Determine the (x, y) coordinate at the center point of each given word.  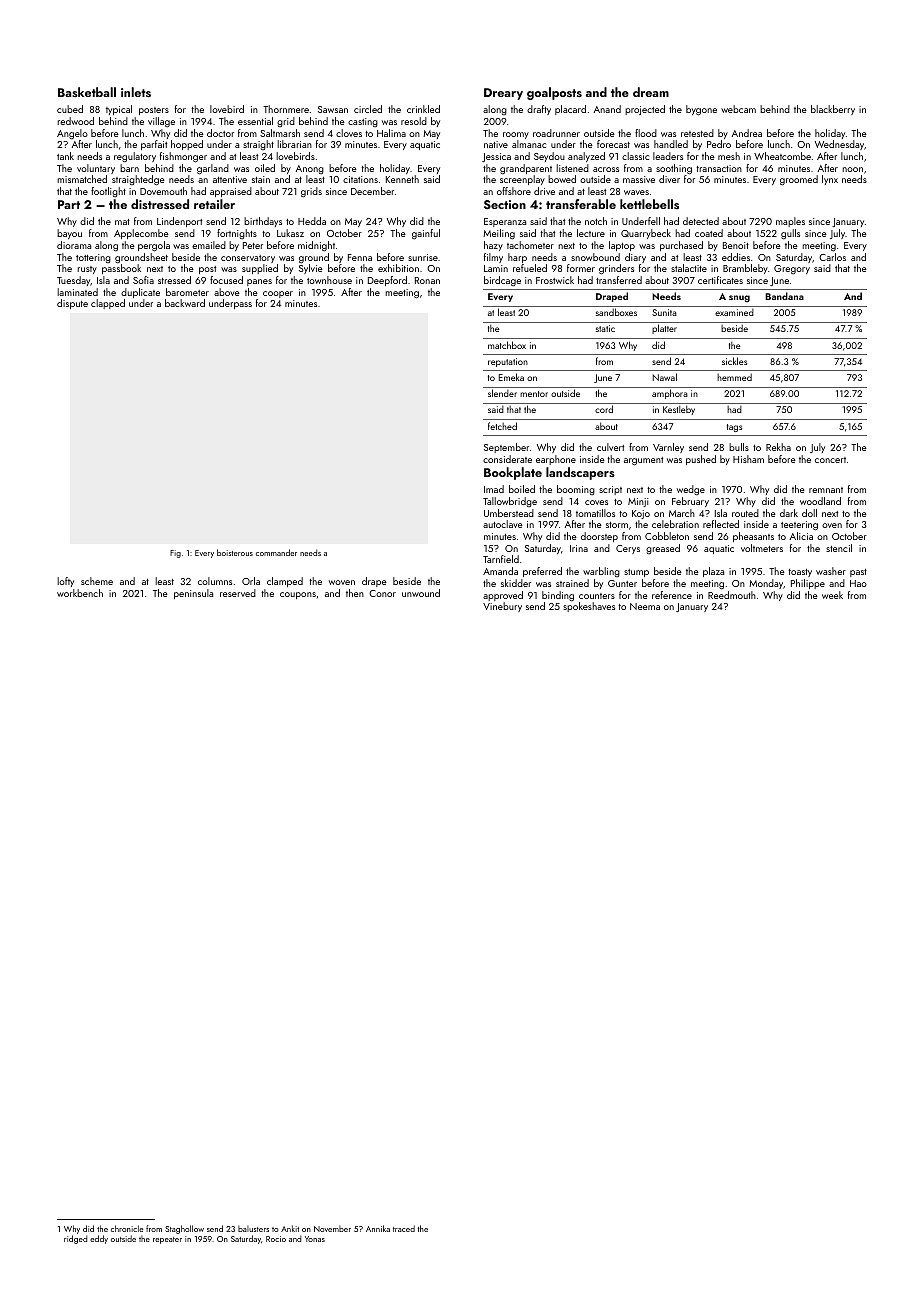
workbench (80, 593)
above (227, 292)
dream (651, 92)
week (832, 595)
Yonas (315, 1239)
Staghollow (184, 1229)
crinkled (423, 109)
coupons (298, 595)
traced (404, 1228)
